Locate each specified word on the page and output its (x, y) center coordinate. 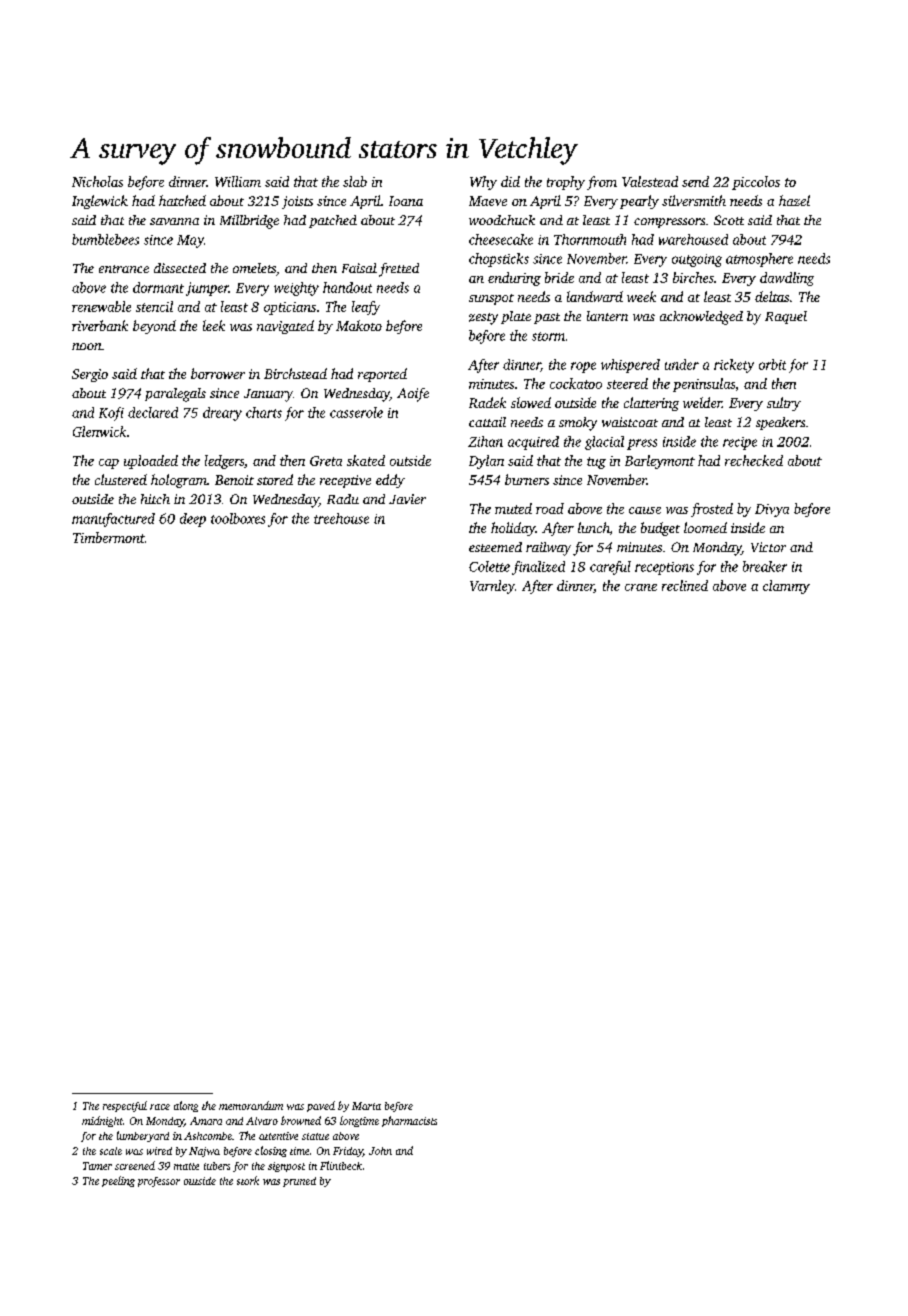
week (641, 296)
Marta (366, 1106)
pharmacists (409, 1121)
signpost (286, 1167)
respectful (125, 1106)
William (238, 181)
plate (516, 317)
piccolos (756, 183)
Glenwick (99, 431)
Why (483, 183)
